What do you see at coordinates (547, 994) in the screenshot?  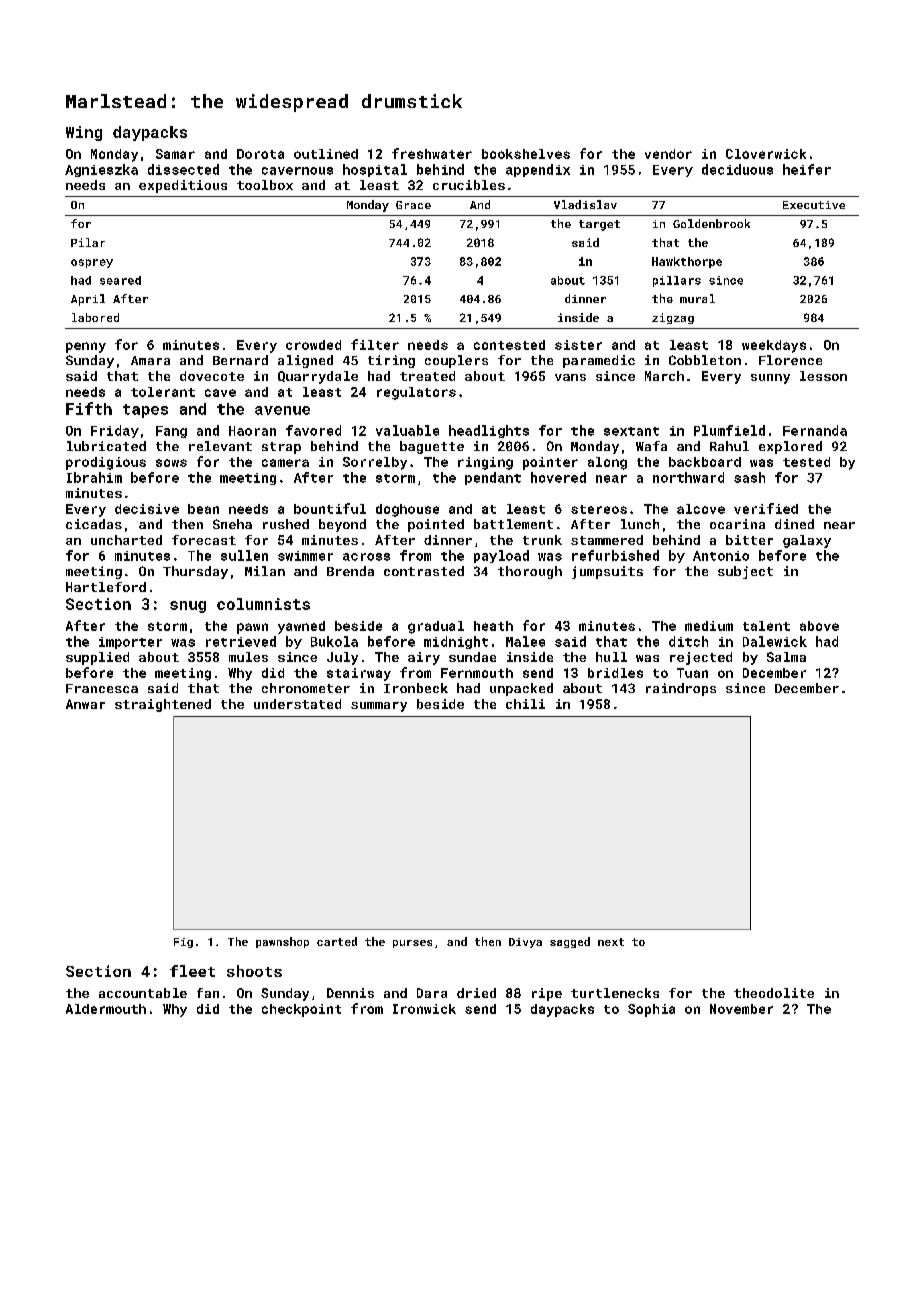 I see `ripe` at bounding box center [547, 994].
